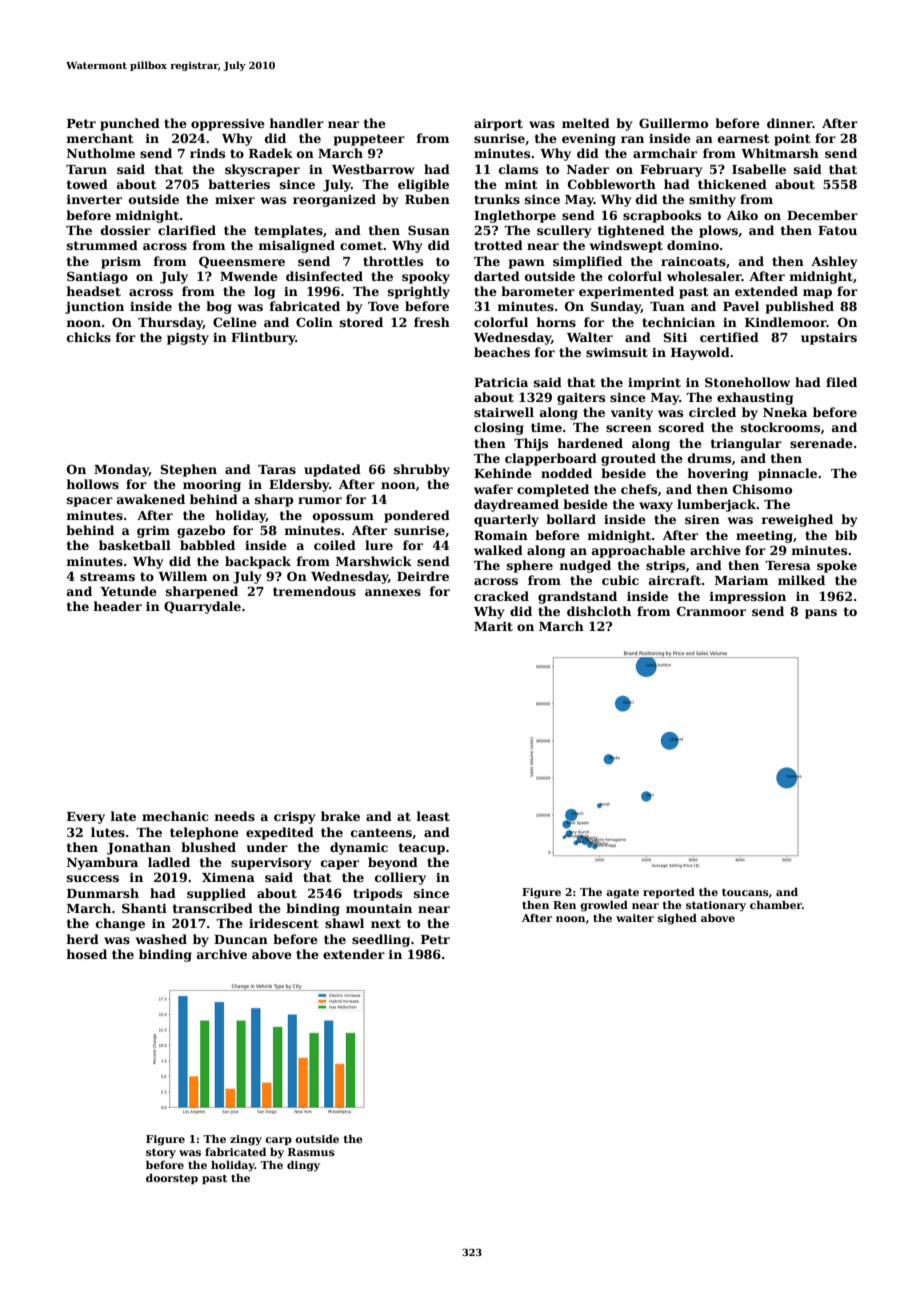 This screenshot has width=924, height=1308. Describe the element at coordinates (745, 892) in the screenshot. I see `toucans` at that location.
